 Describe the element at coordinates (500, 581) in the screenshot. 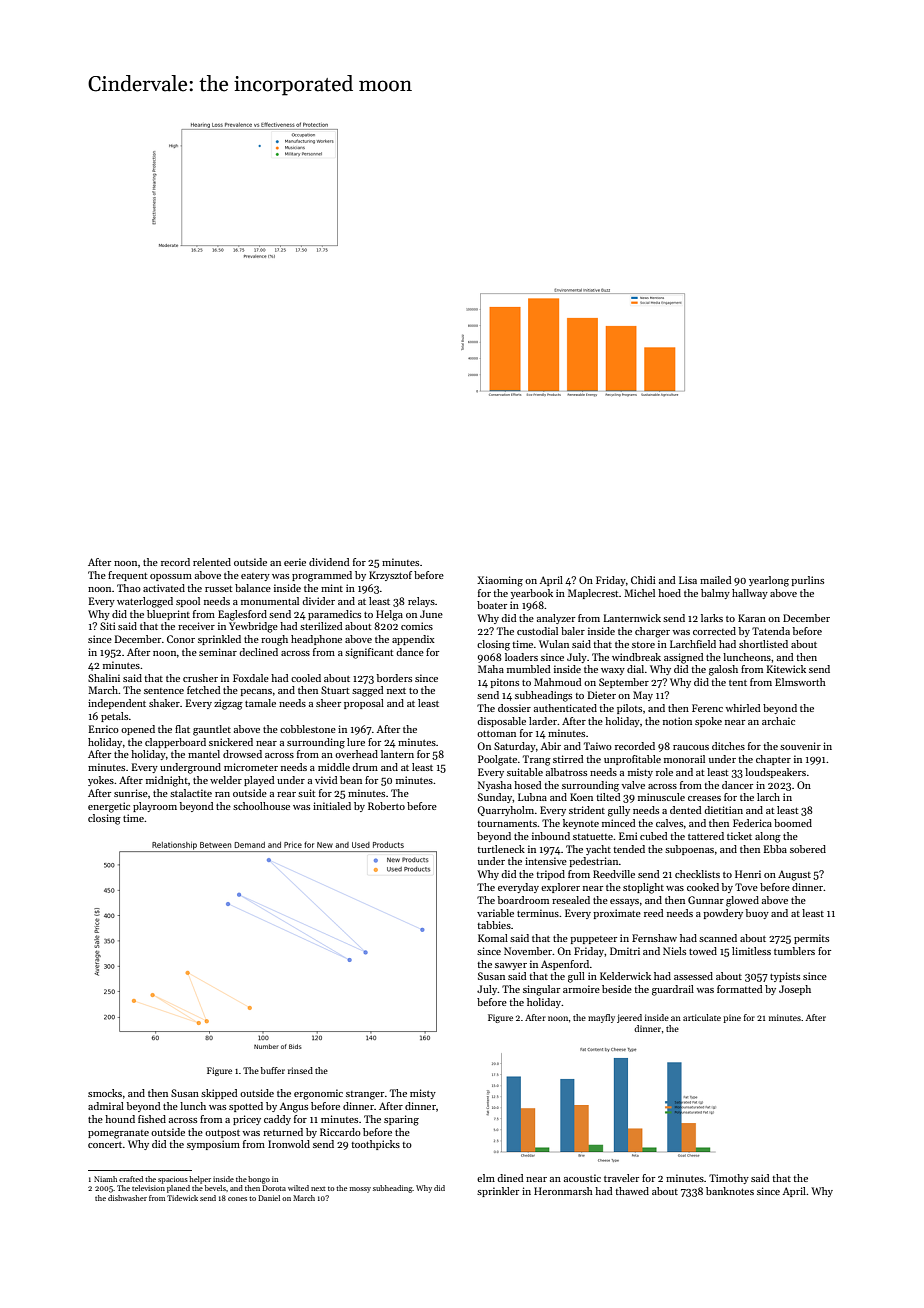

I see `Xiaoming` at that location.
